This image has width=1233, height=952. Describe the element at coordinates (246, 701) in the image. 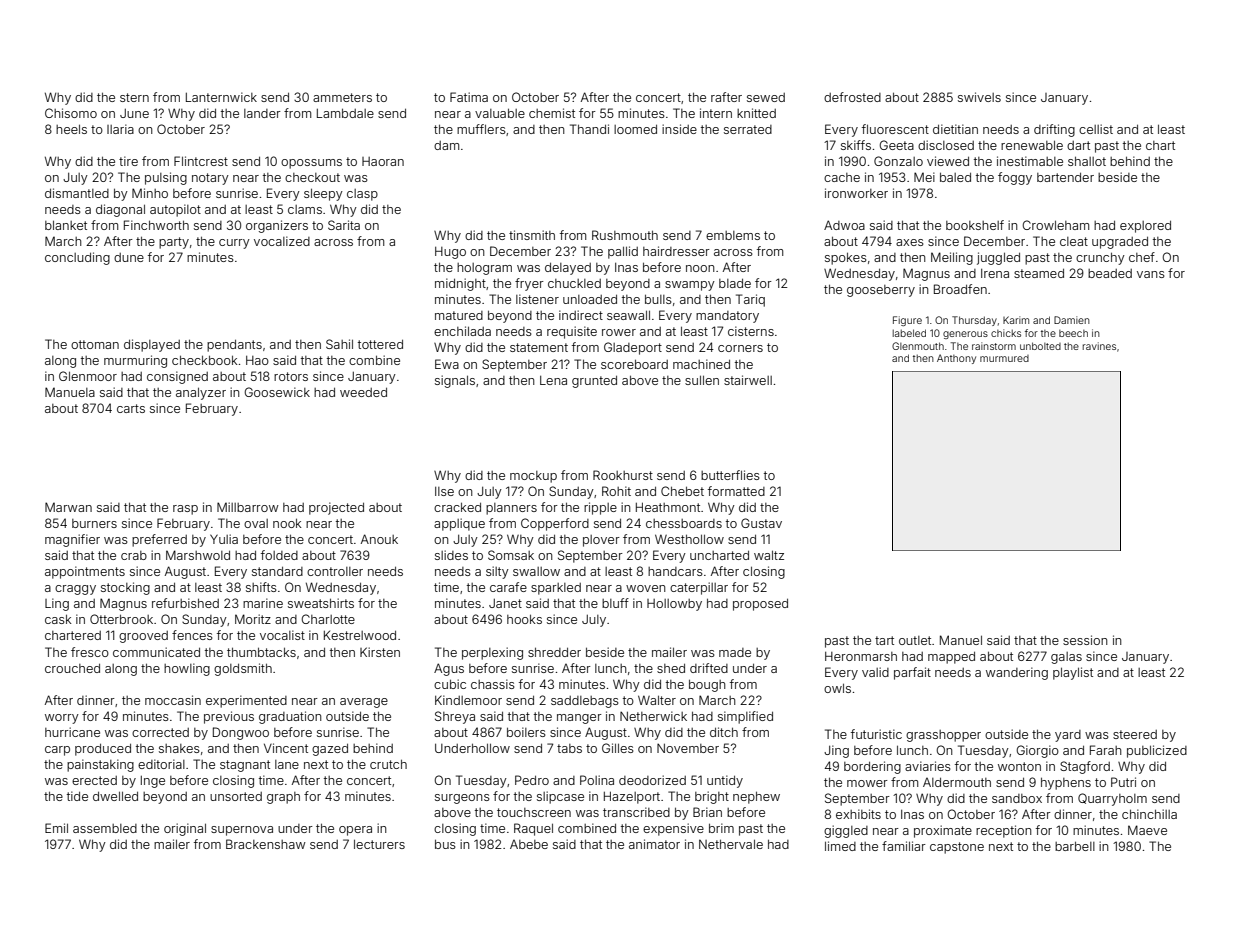

I see `experimented` at that location.
